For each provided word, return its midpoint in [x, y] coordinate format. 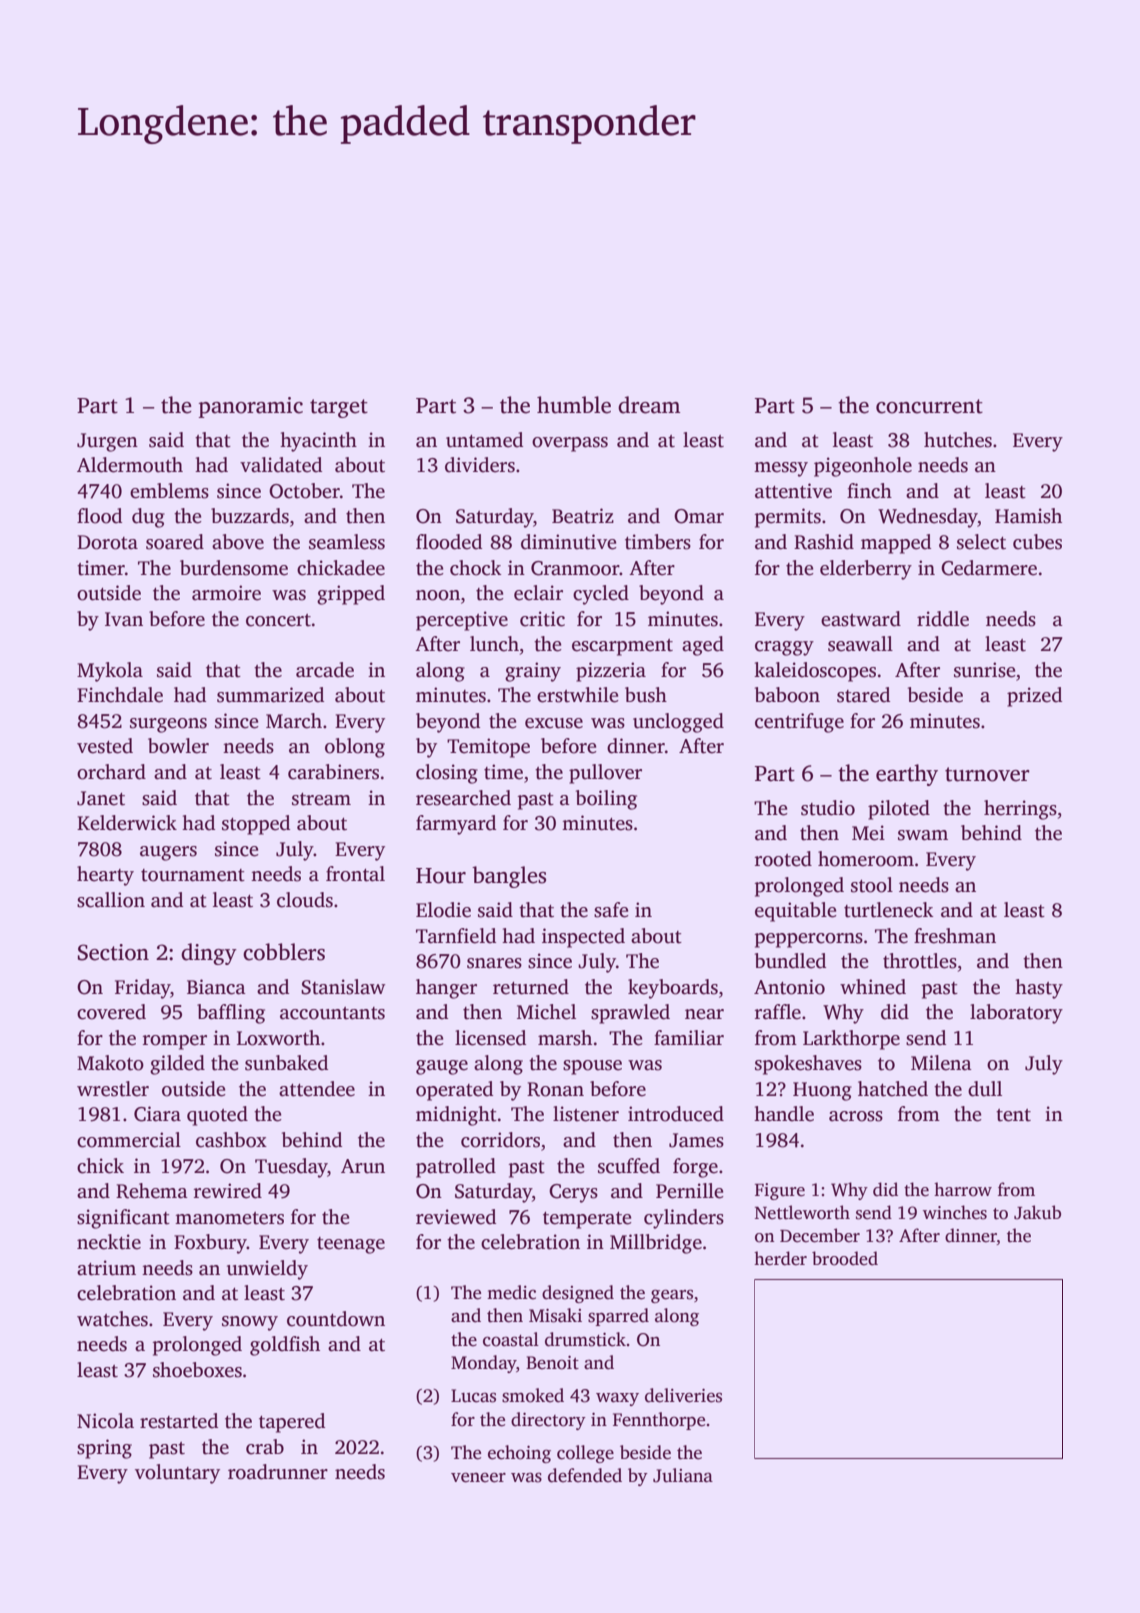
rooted [783, 859]
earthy [907, 775]
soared [175, 542]
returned [531, 987]
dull [985, 1089]
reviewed [456, 1217]
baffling [231, 1014]
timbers [658, 542]
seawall [860, 644]
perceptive [462, 621]
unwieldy [267, 1270]
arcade [325, 670]
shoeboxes [197, 1370]
